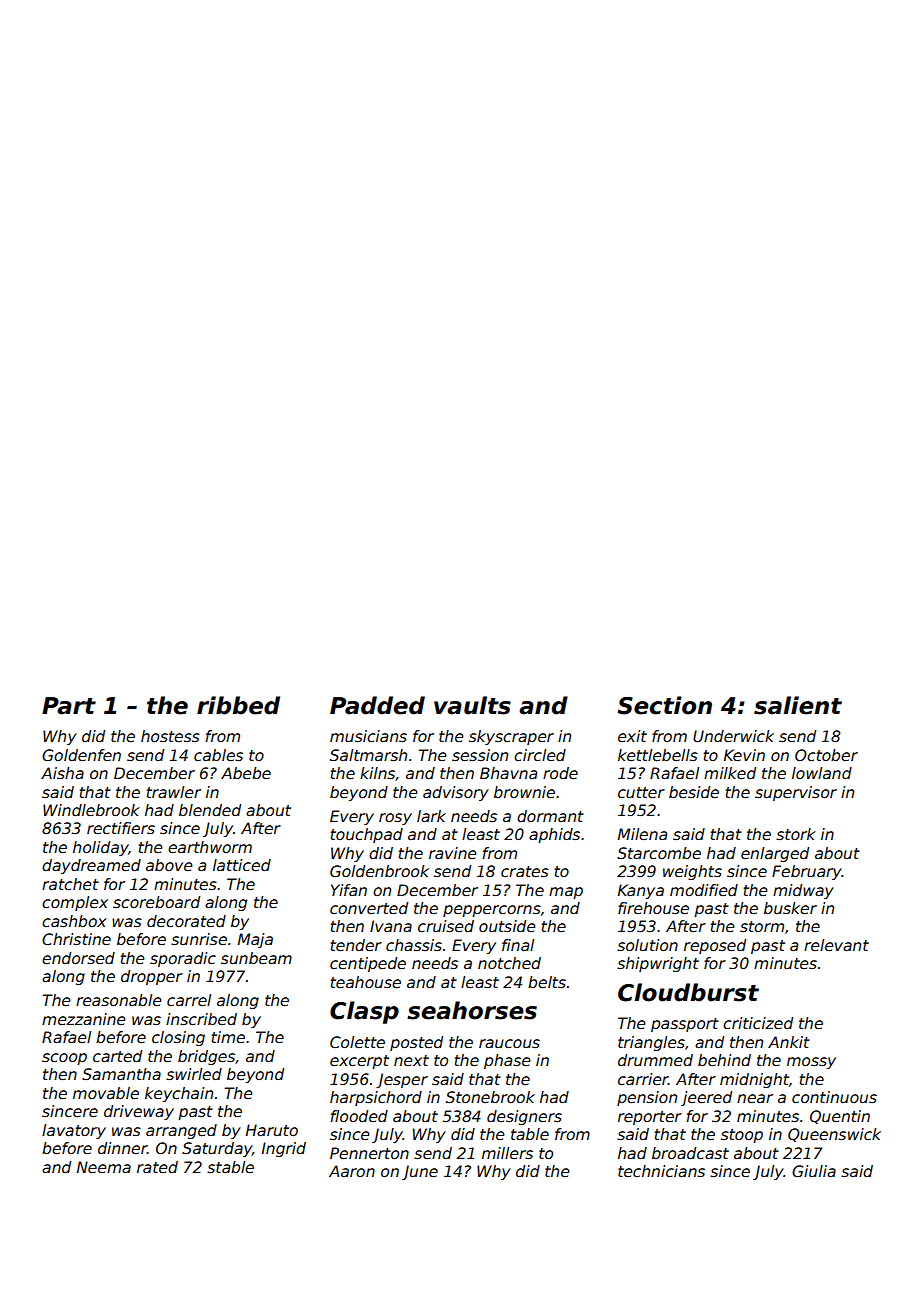  What do you see at coordinates (246, 773) in the page?
I see `Abebe` at bounding box center [246, 773].
